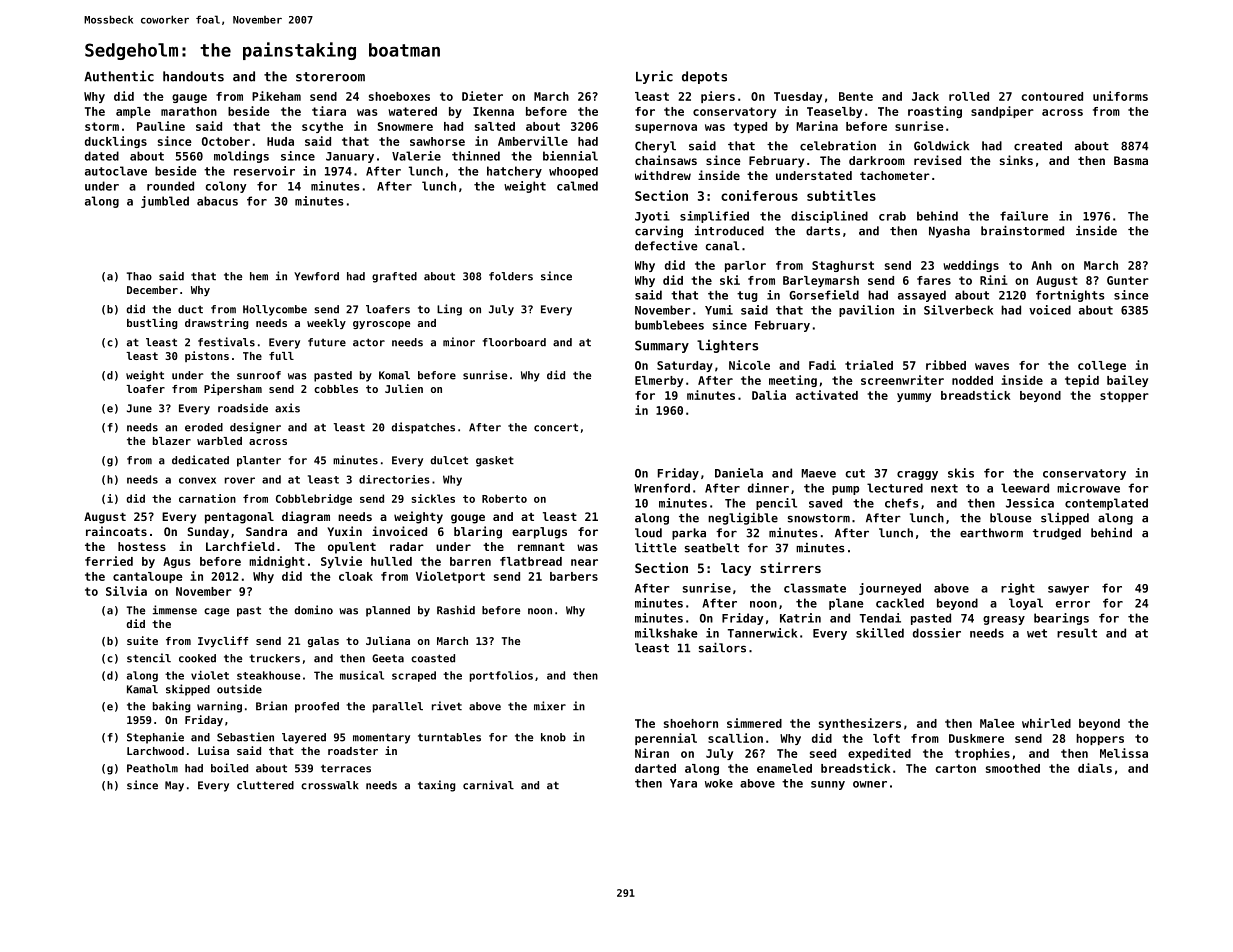 Image resolution: width=1233 pixels, height=952 pixels. I want to click on Kamal, so click(142, 689).
